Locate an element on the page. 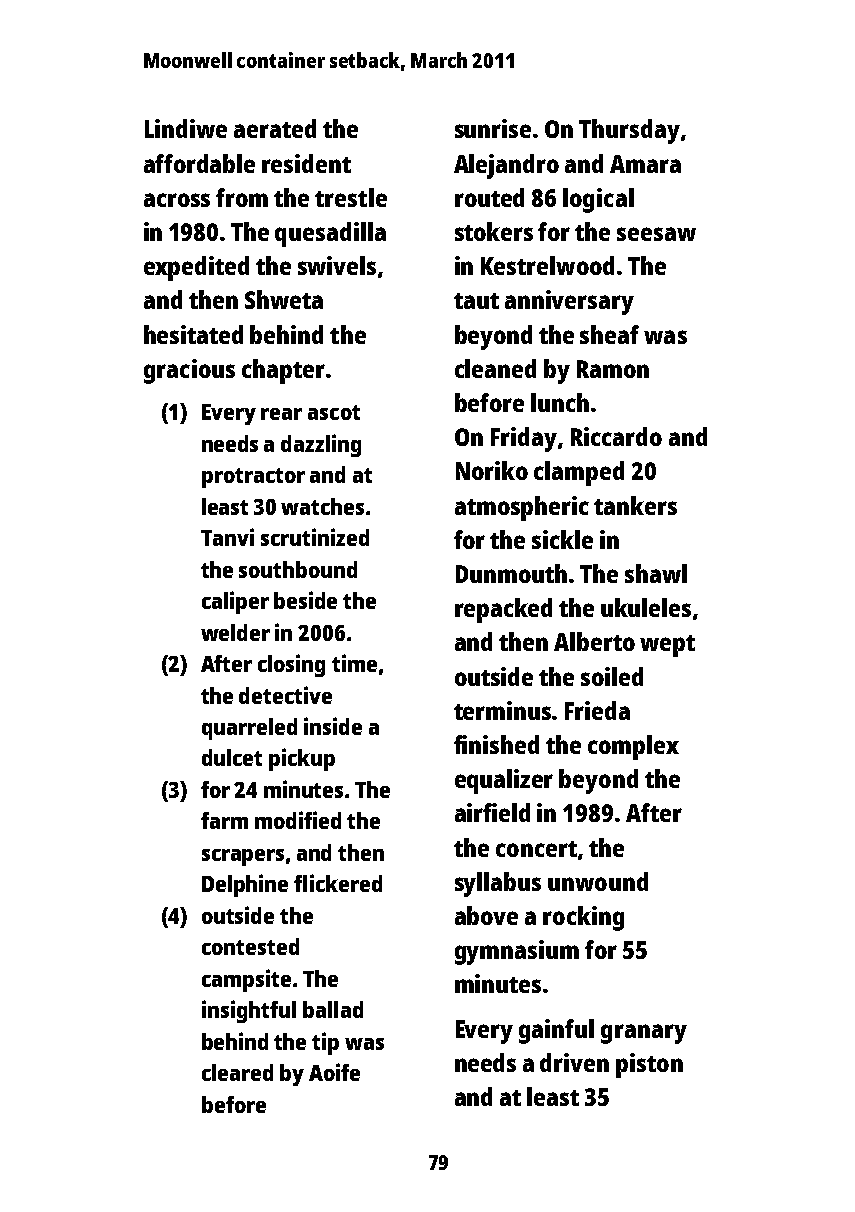 The height and width of the page is (1212, 855). complex is located at coordinates (633, 747).
